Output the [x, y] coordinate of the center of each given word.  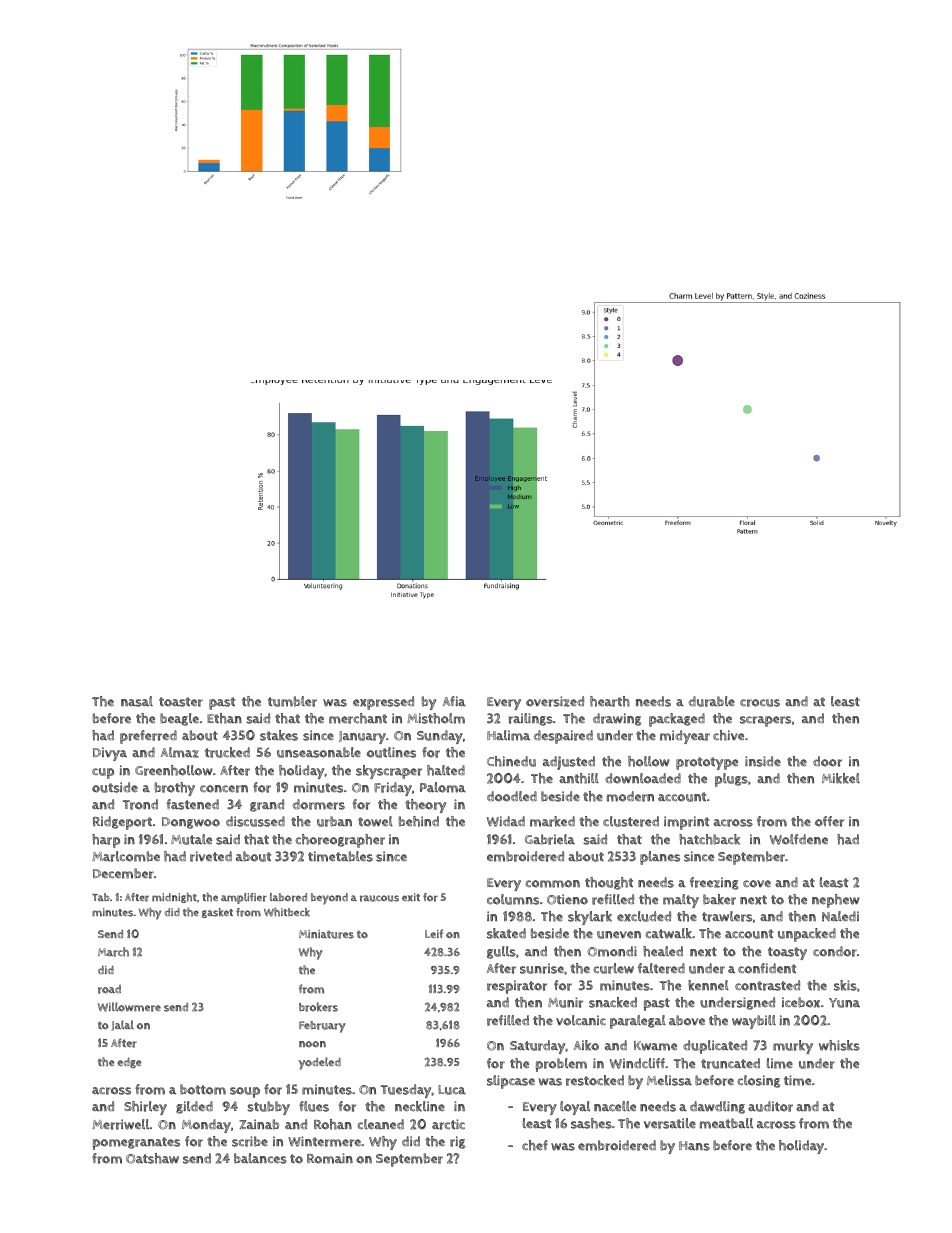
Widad [506, 821]
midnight [174, 898]
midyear [685, 737]
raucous [379, 898]
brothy [175, 789]
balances [260, 1158]
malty [681, 901]
